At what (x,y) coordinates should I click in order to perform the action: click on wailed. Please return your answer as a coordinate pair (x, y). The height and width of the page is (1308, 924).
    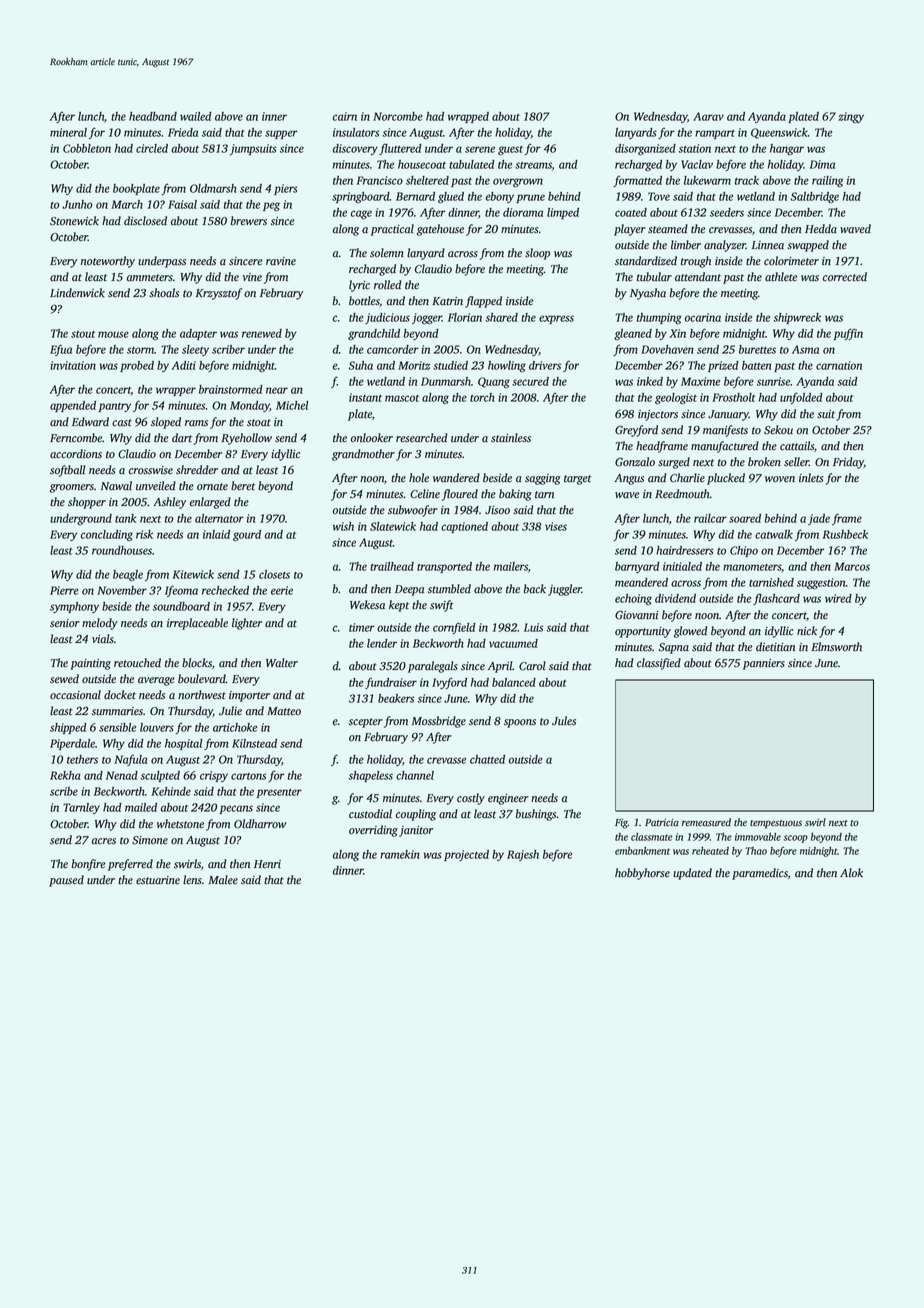
    Looking at the image, I should click on (196, 116).
